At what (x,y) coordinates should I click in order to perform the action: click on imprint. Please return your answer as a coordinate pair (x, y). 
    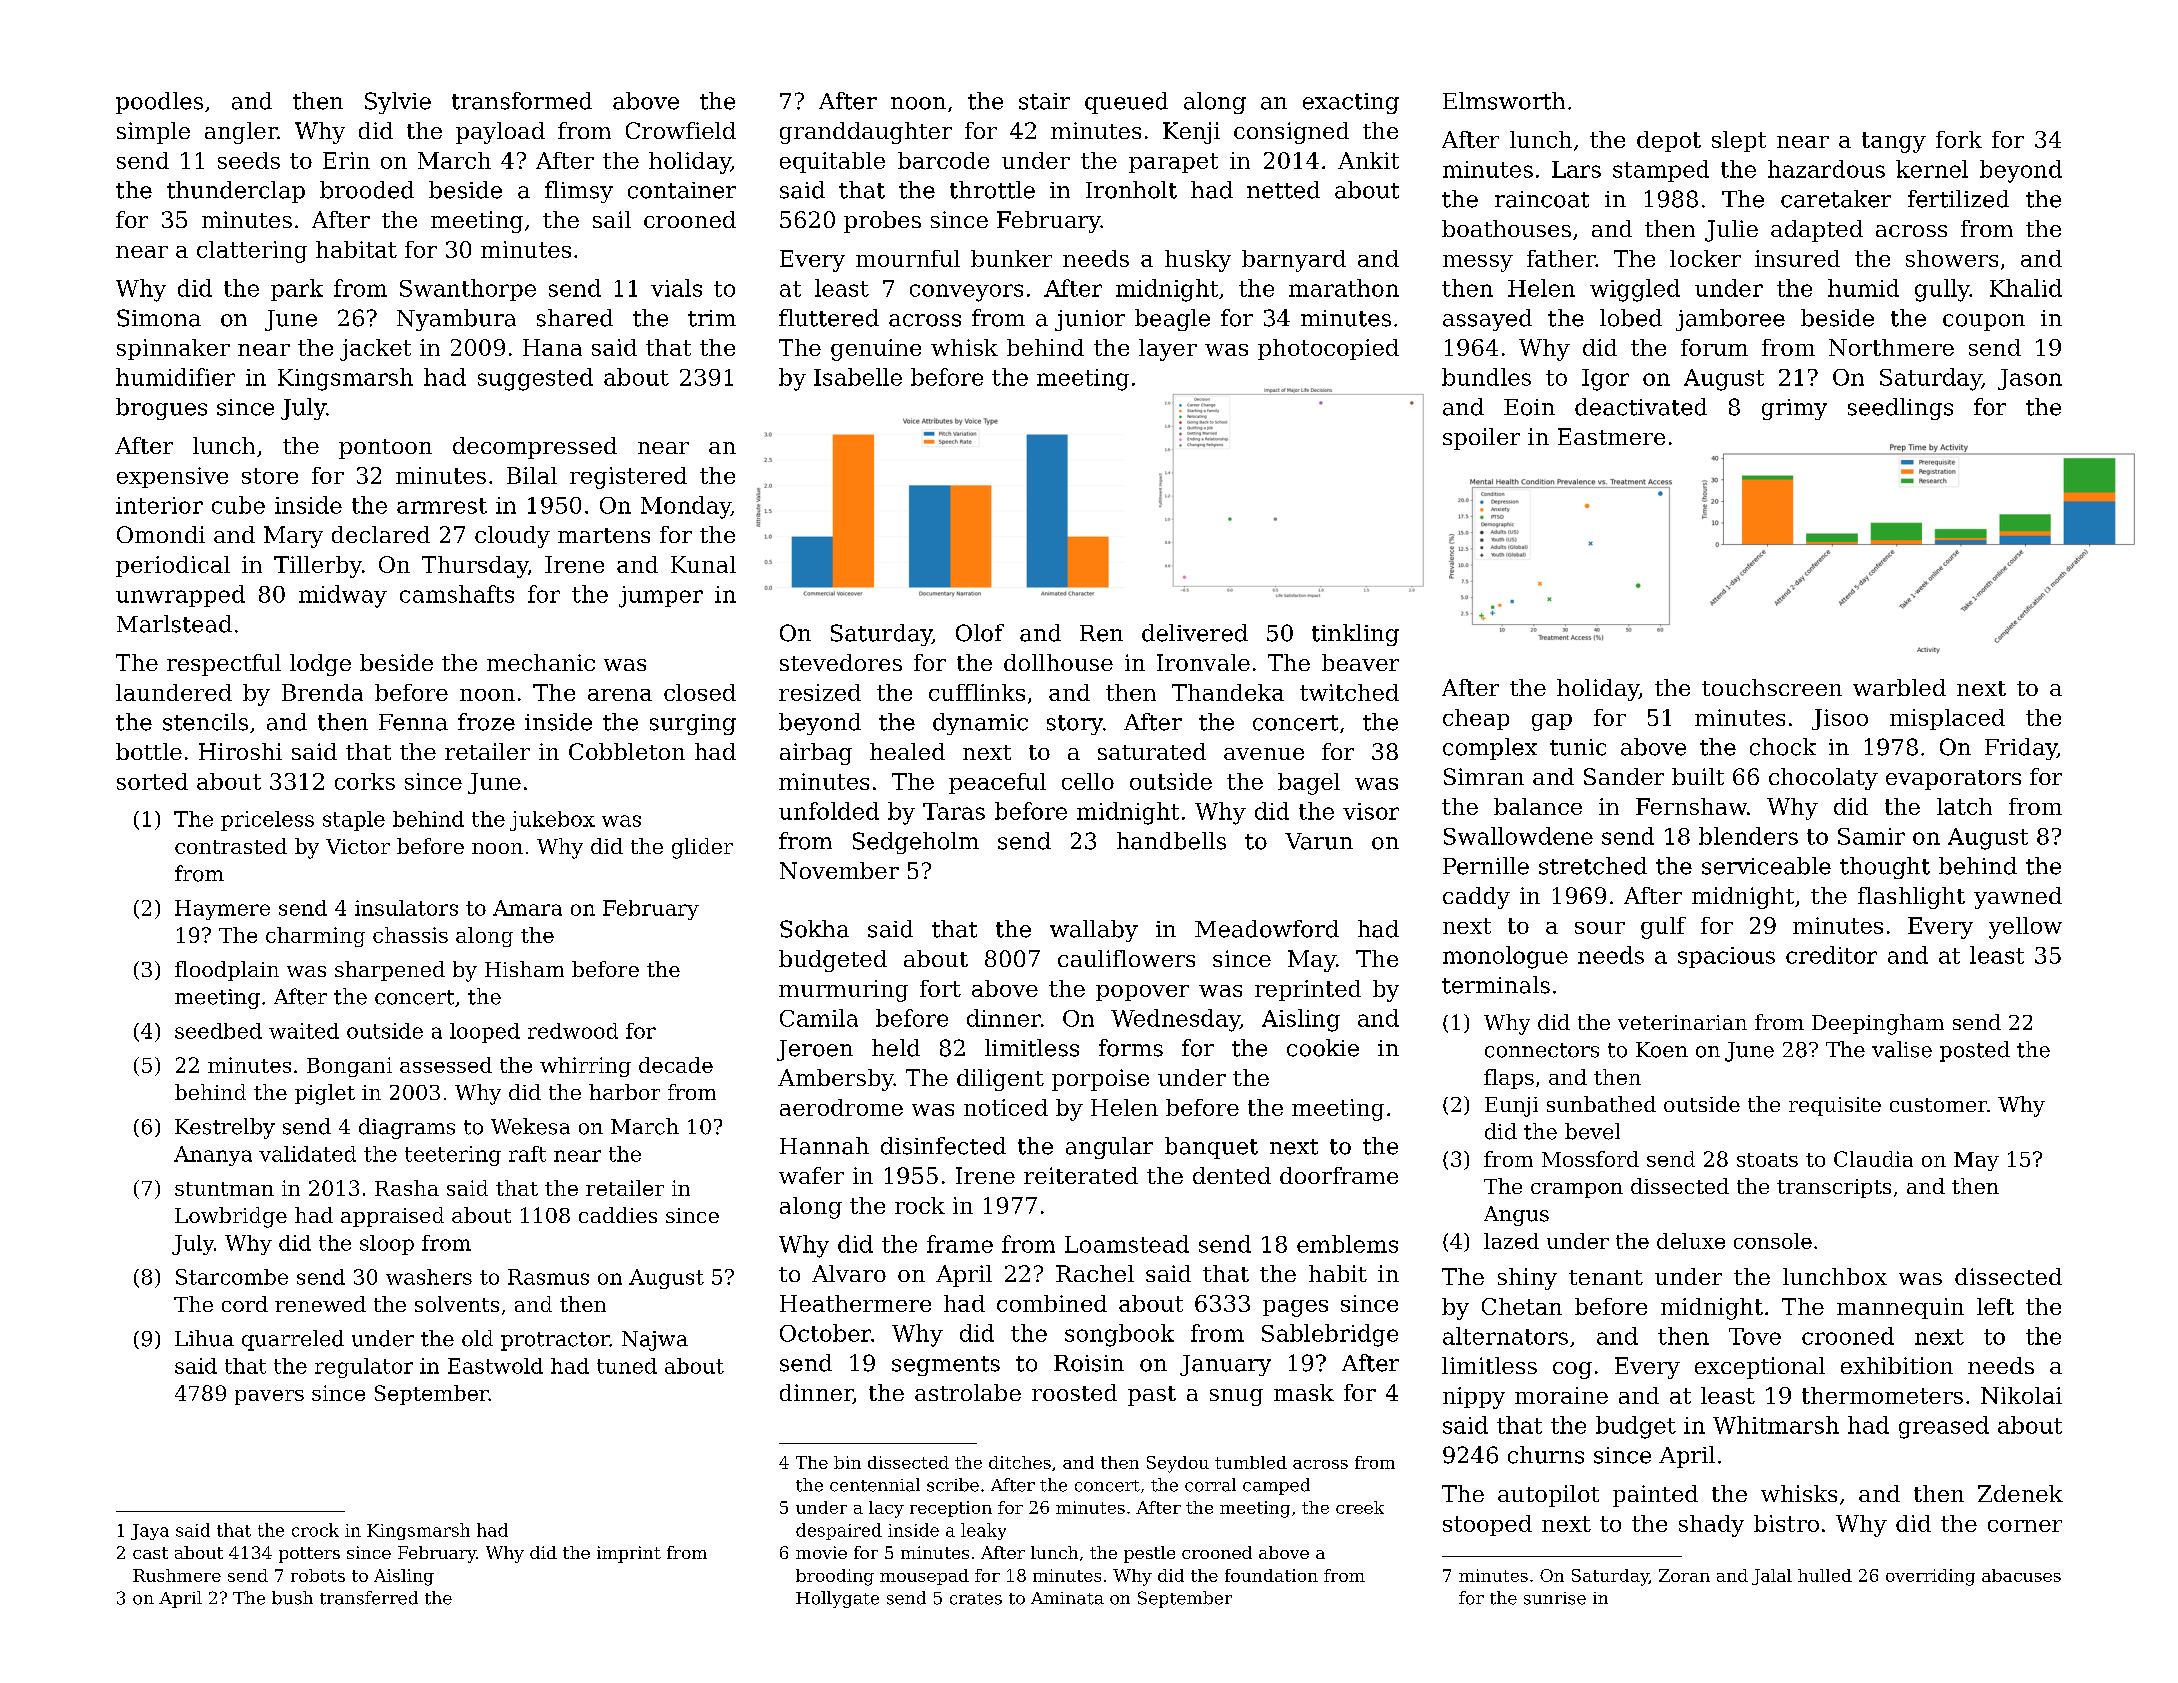
    Looking at the image, I should click on (629, 1554).
